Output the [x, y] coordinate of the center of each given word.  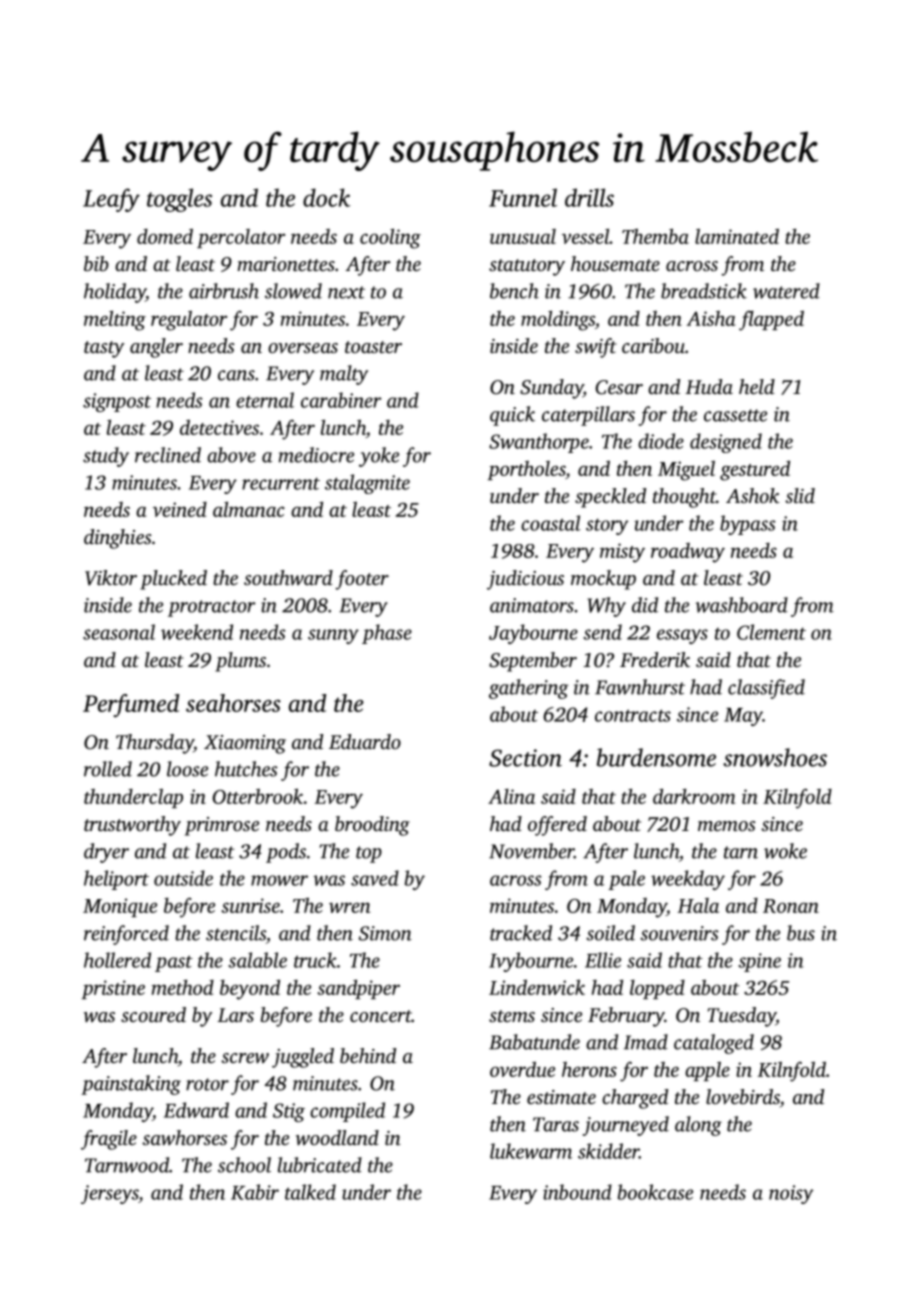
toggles [179, 200]
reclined [168, 455]
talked [310, 1192]
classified [766, 689]
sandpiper [358, 989]
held [757, 386]
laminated [737, 236]
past [174, 963]
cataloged [714, 1044]
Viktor [111, 578]
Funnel [523, 197]
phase [387, 634]
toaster [373, 347]
